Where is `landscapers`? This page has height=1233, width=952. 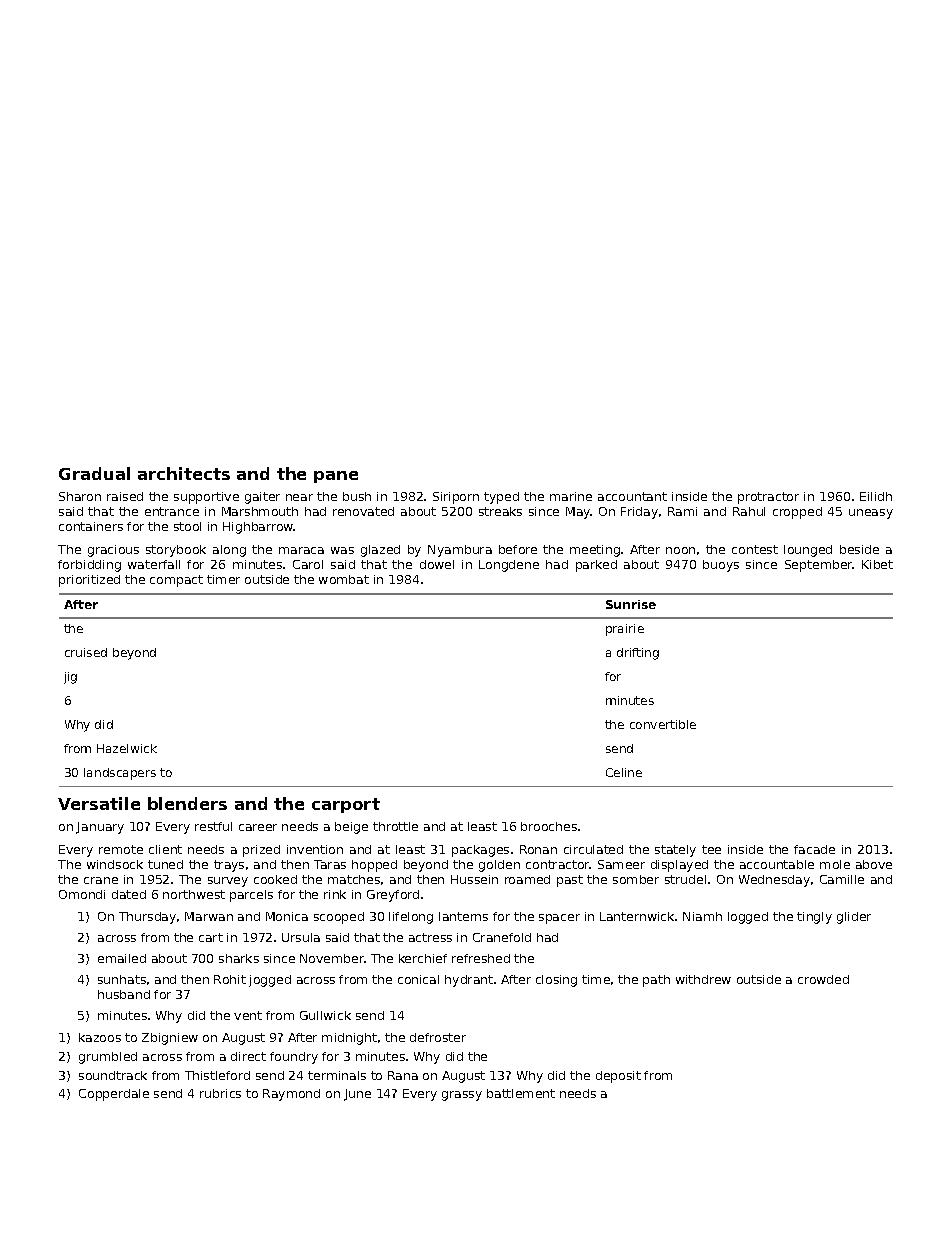 landscapers is located at coordinates (120, 774).
